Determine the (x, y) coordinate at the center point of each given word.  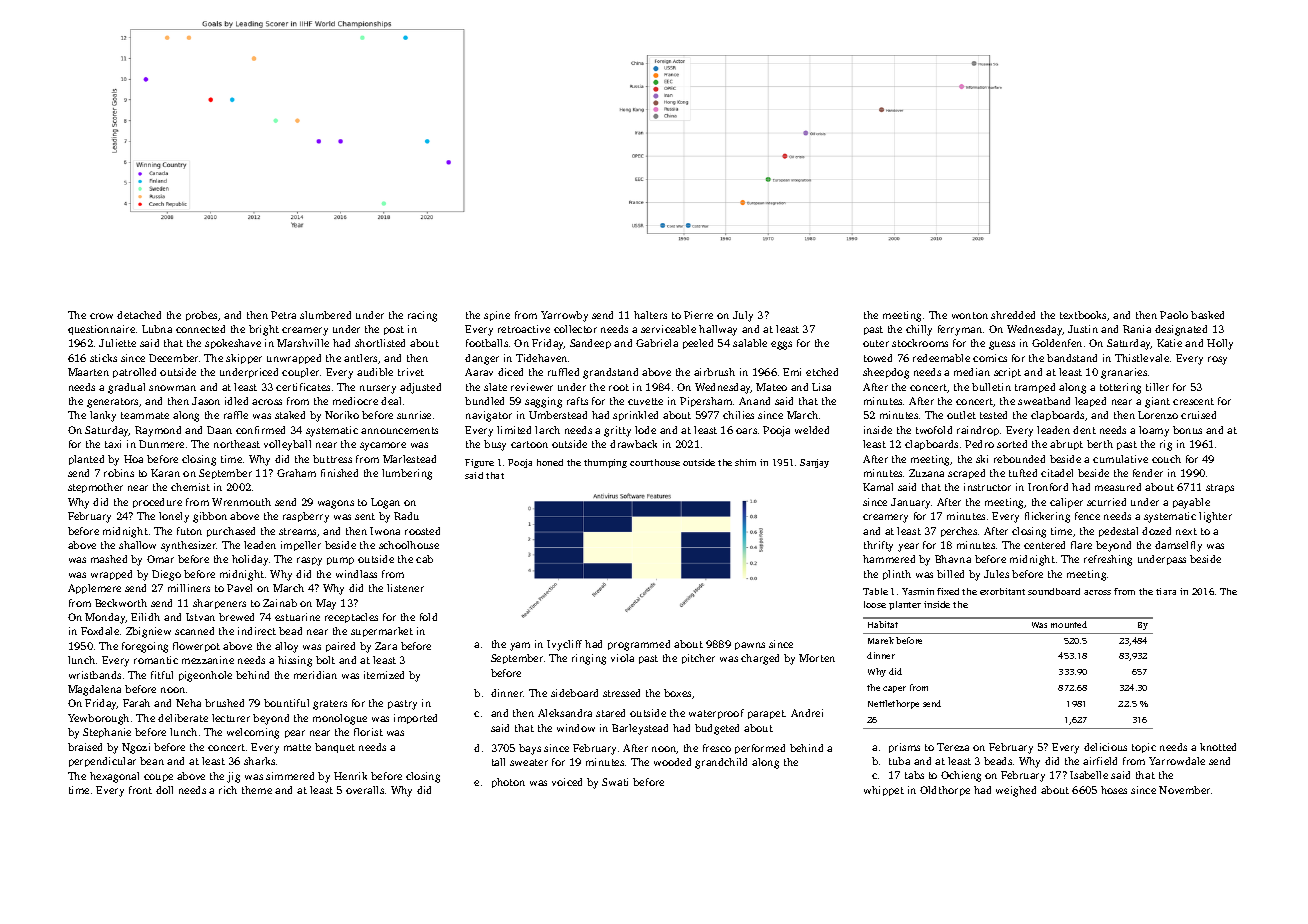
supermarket (382, 632)
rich (228, 790)
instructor (987, 487)
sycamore (383, 446)
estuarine (297, 617)
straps (1220, 488)
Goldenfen (1057, 343)
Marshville (303, 343)
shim (745, 462)
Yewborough (98, 719)
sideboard (574, 693)
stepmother (95, 488)
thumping (605, 463)
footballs (487, 343)
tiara (1166, 591)
